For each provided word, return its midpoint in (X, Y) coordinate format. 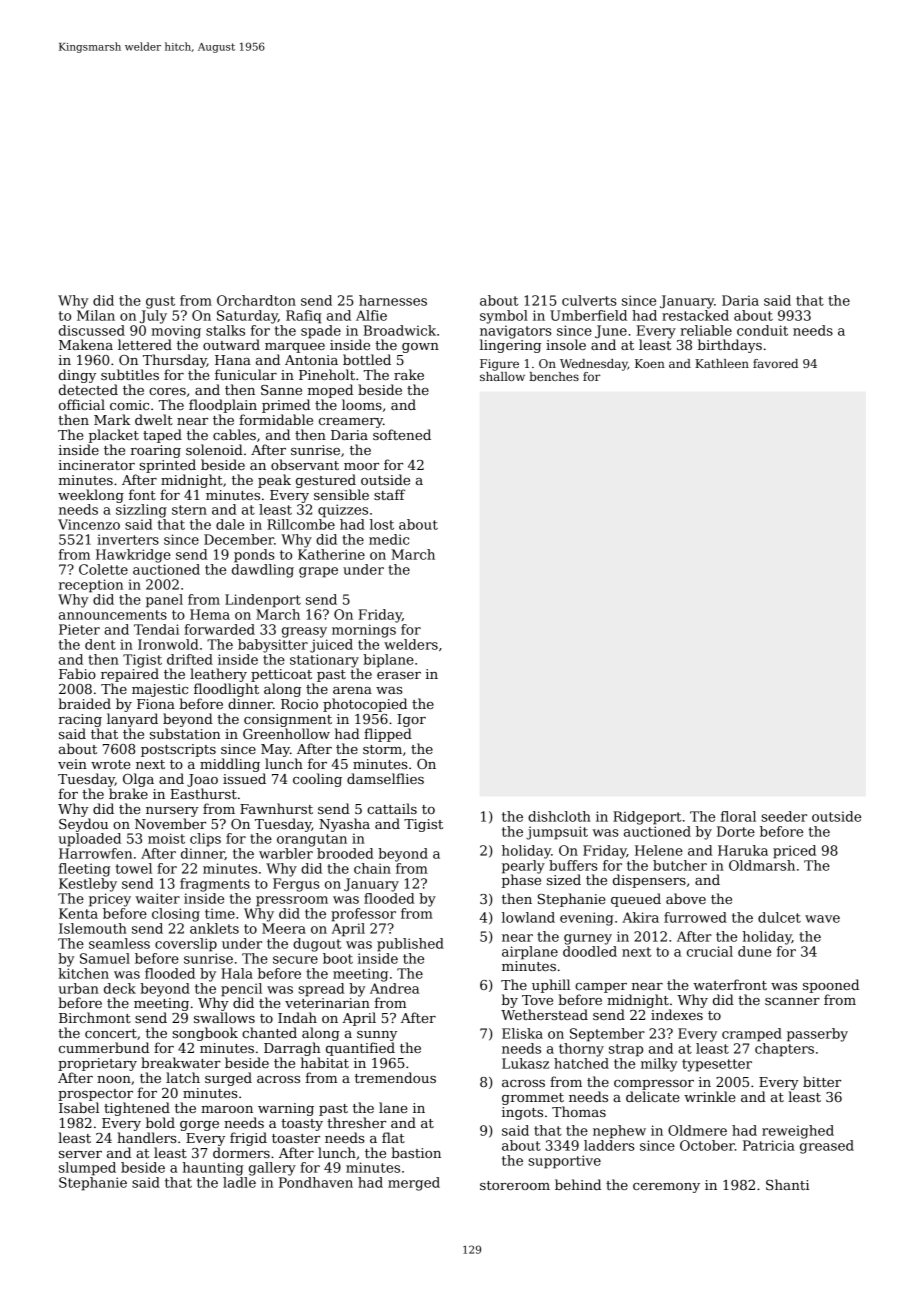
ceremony (666, 1188)
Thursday (175, 361)
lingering (510, 346)
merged (414, 1184)
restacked (695, 315)
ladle (239, 1182)
